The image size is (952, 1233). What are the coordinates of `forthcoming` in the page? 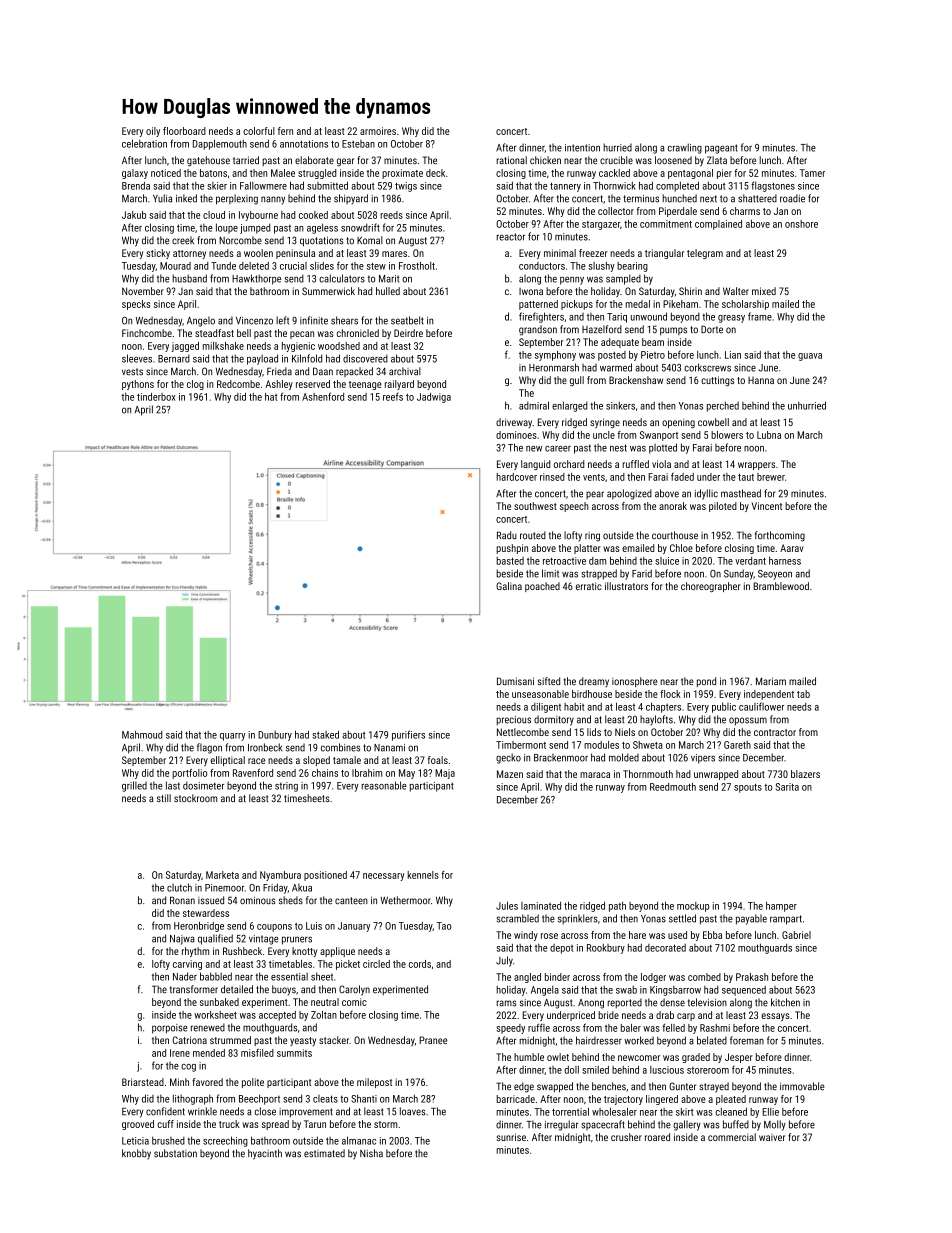 It's located at (780, 536).
